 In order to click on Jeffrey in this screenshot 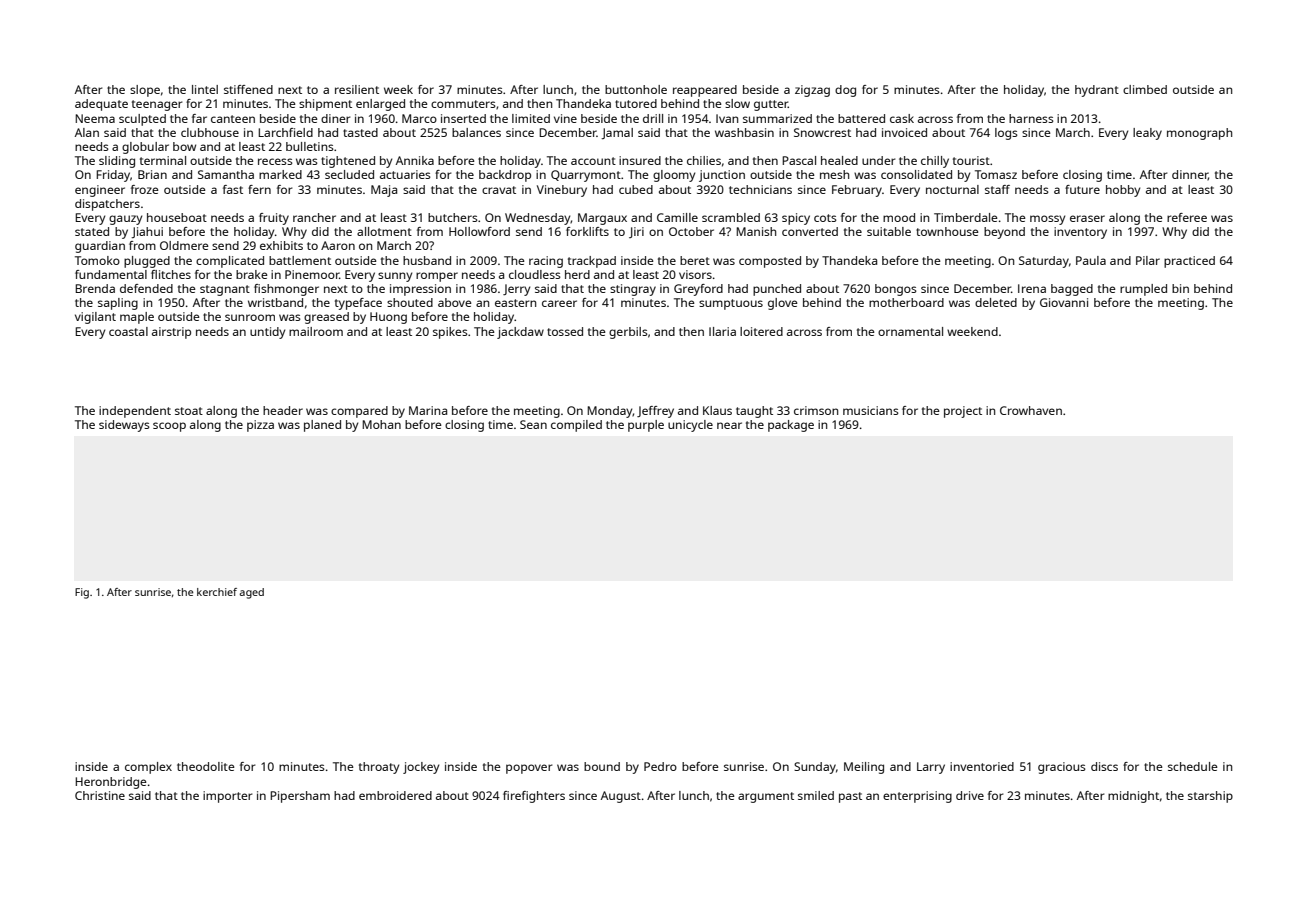, I will do `click(655, 412)`.
